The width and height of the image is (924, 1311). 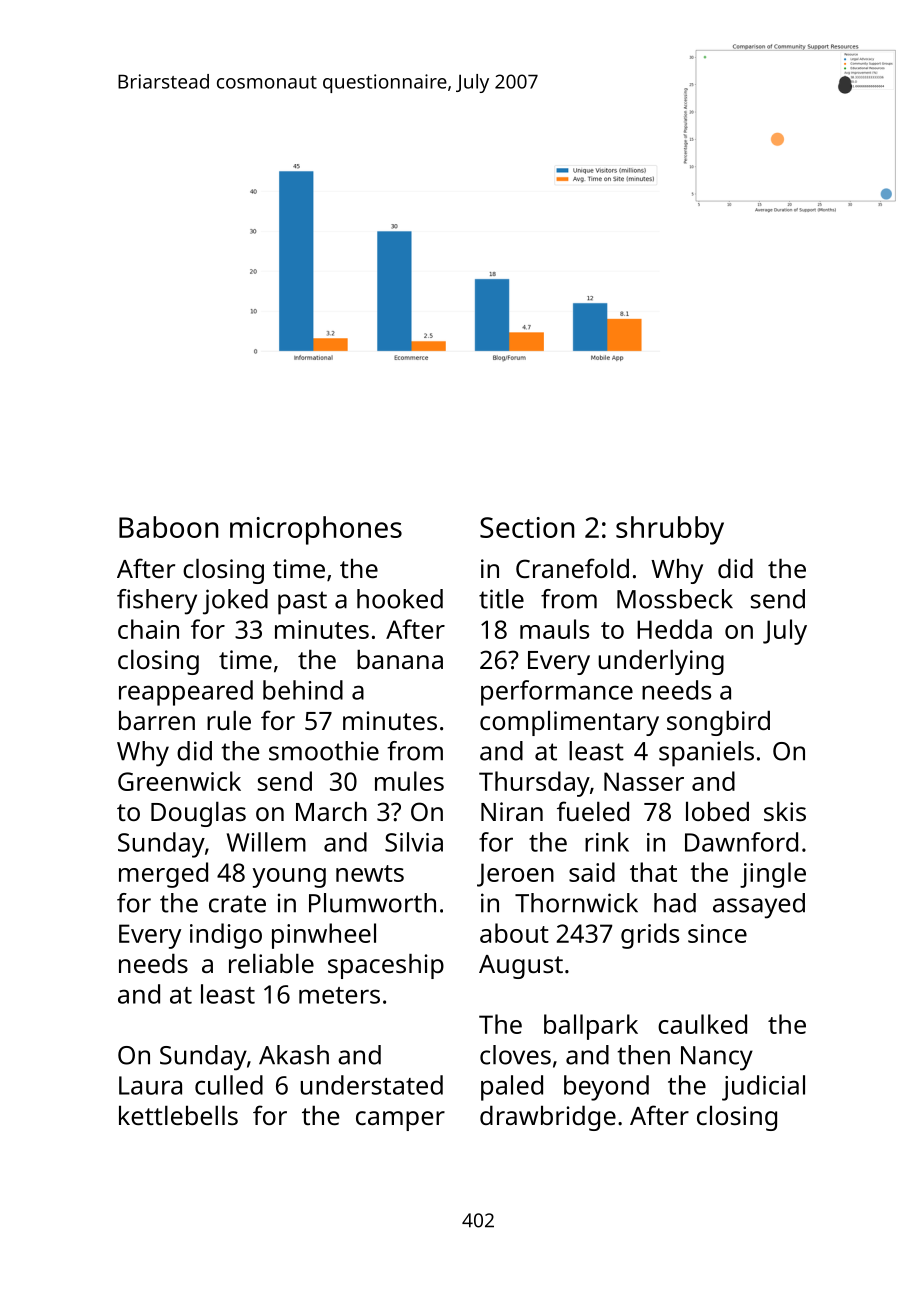 What do you see at coordinates (400, 1121) in the image?
I see `camper` at bounding box center [400, 1121].
